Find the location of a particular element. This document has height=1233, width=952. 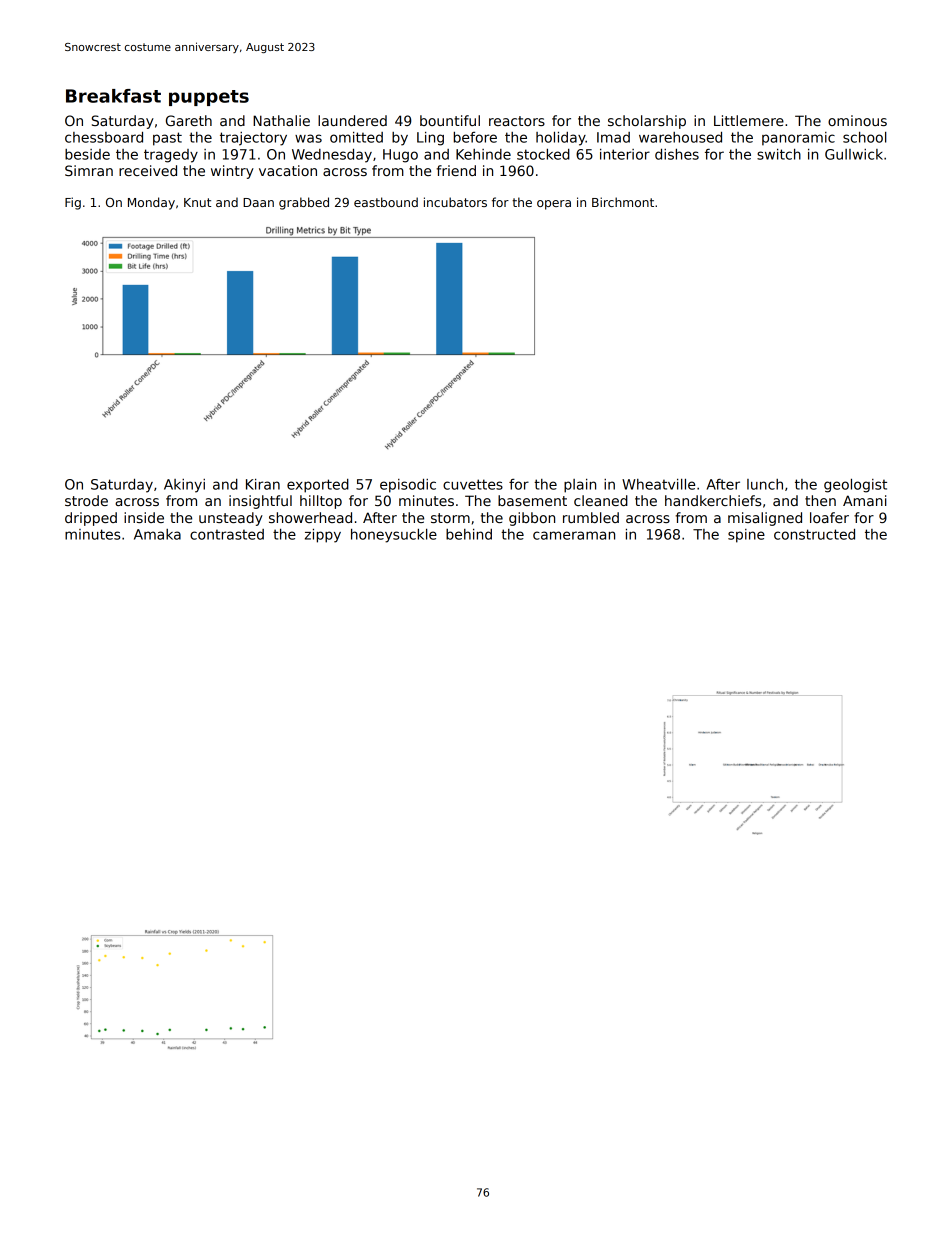

Birchmont is located at coordinates (623, 202).
